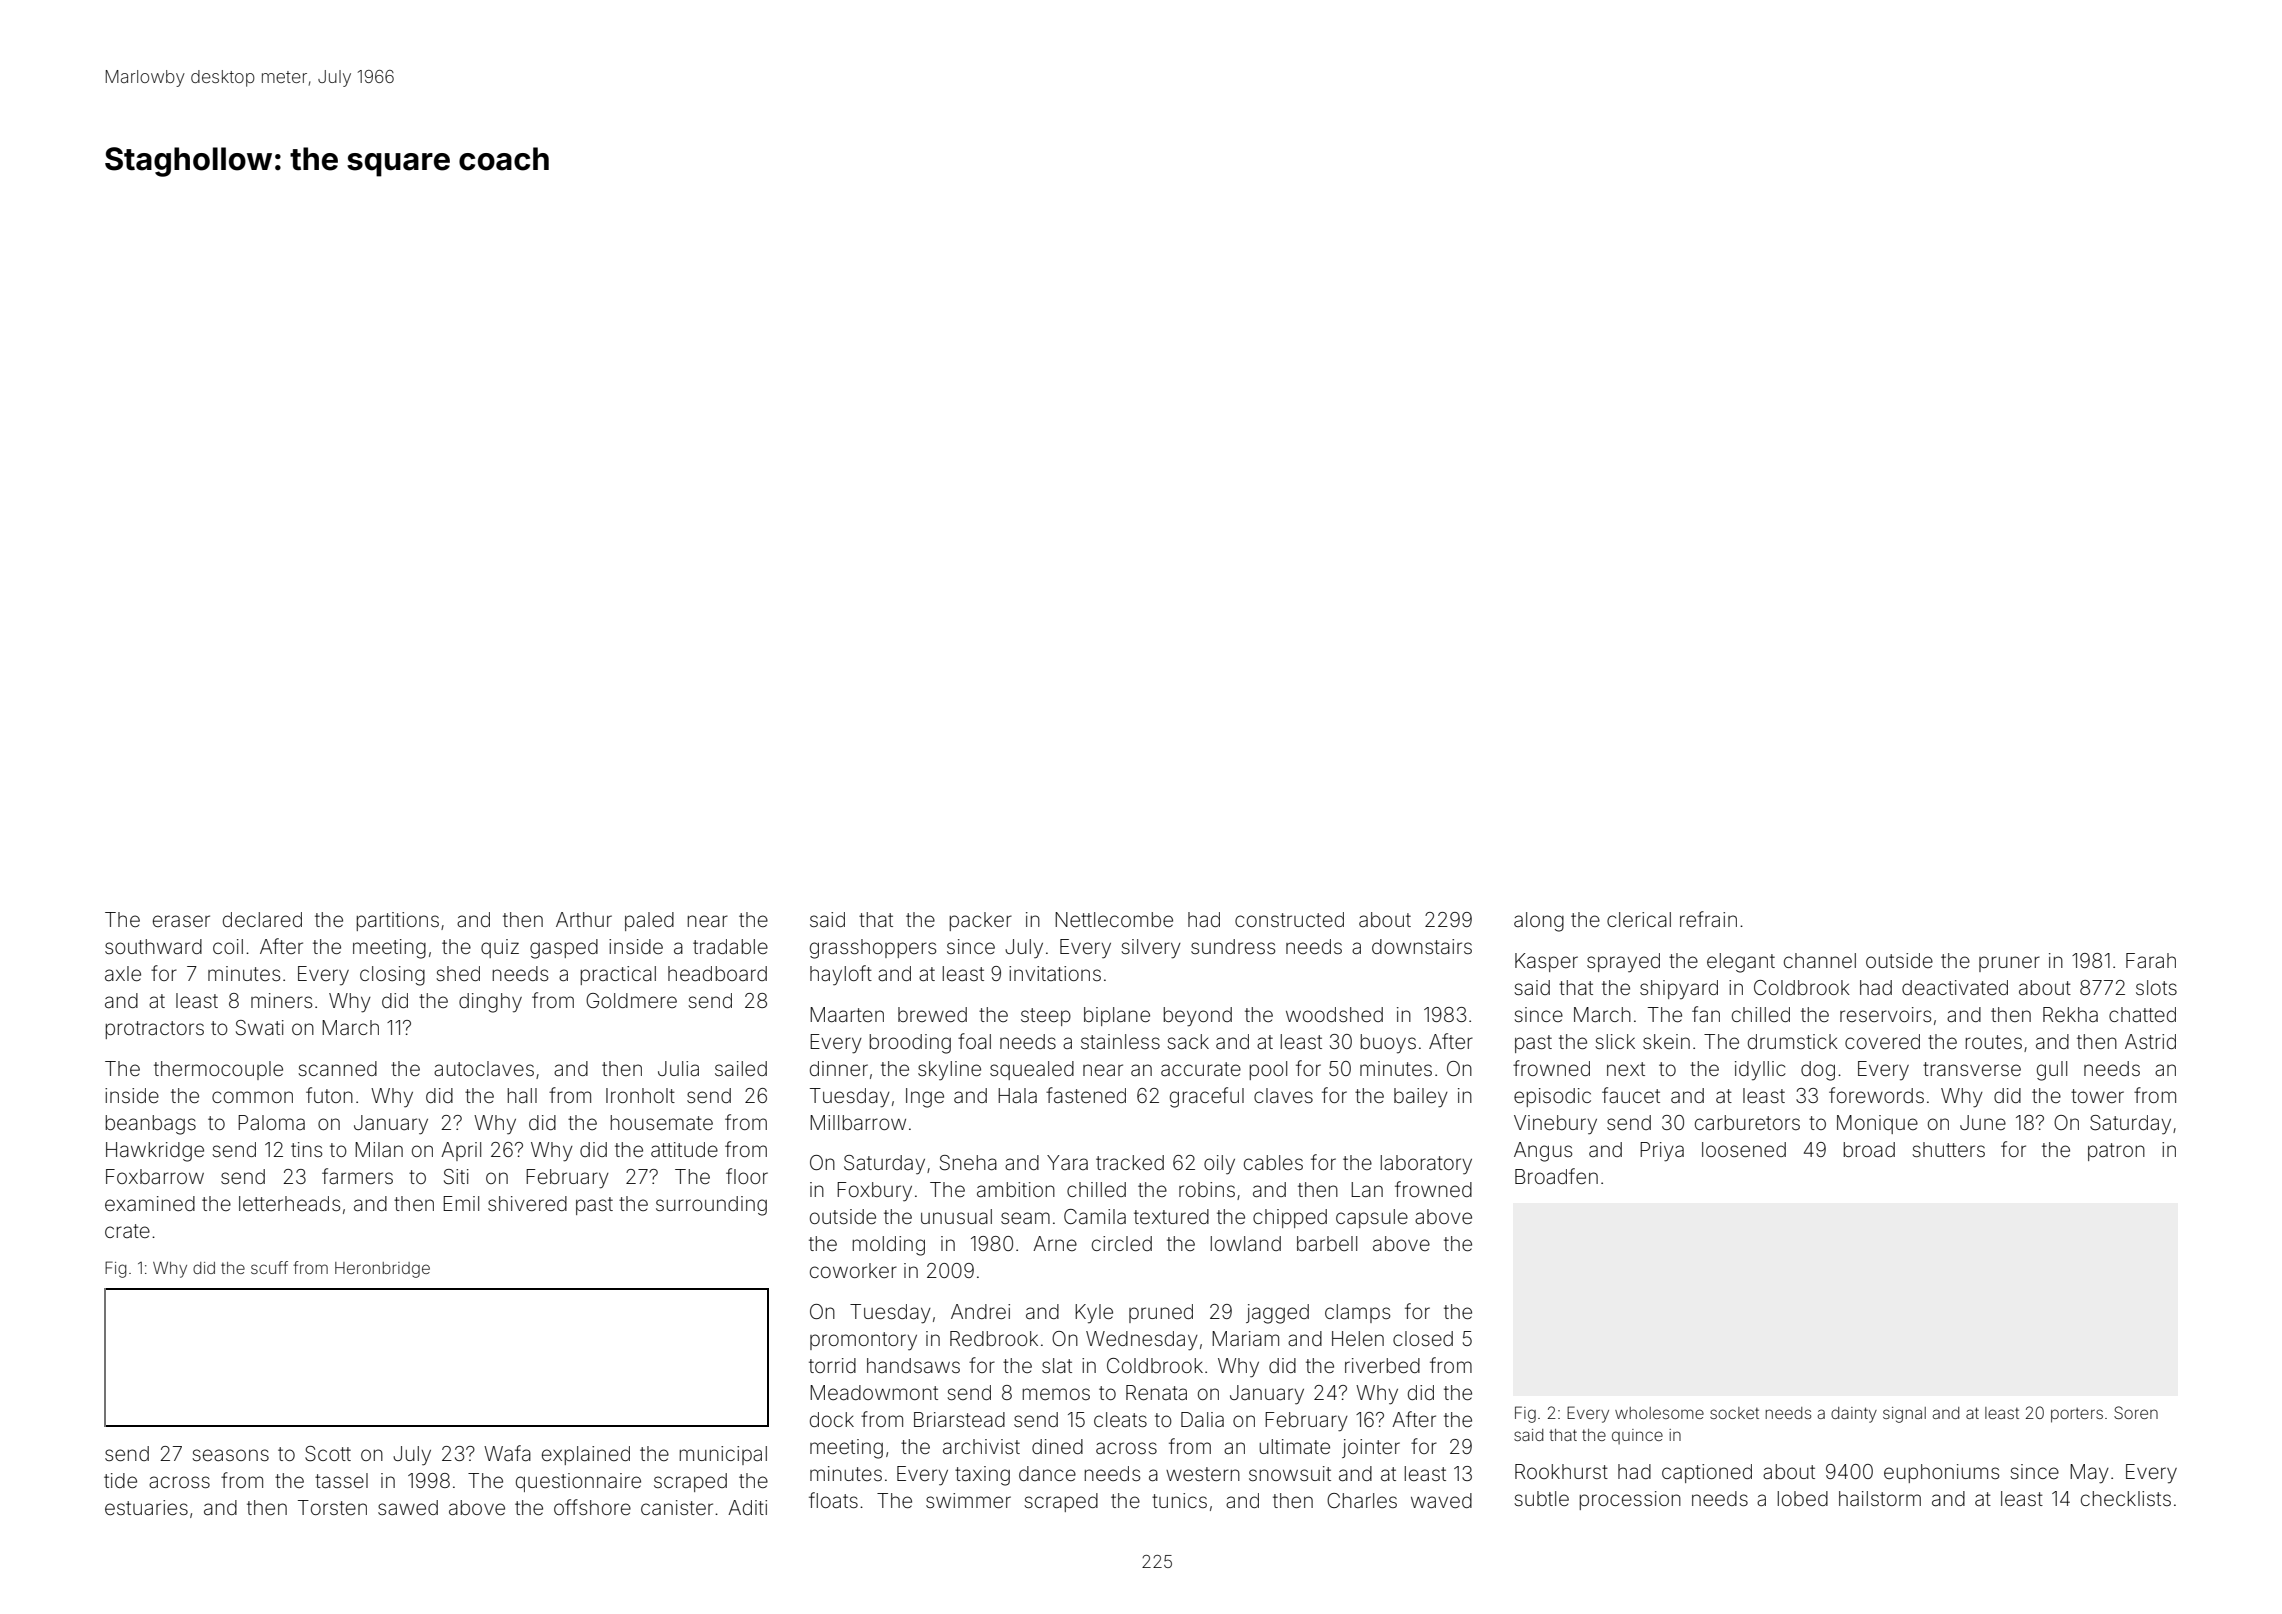  What do you see at coordinates (2151, 960) in the image?
I see `Farah` at bounding box center [2151, 960].
